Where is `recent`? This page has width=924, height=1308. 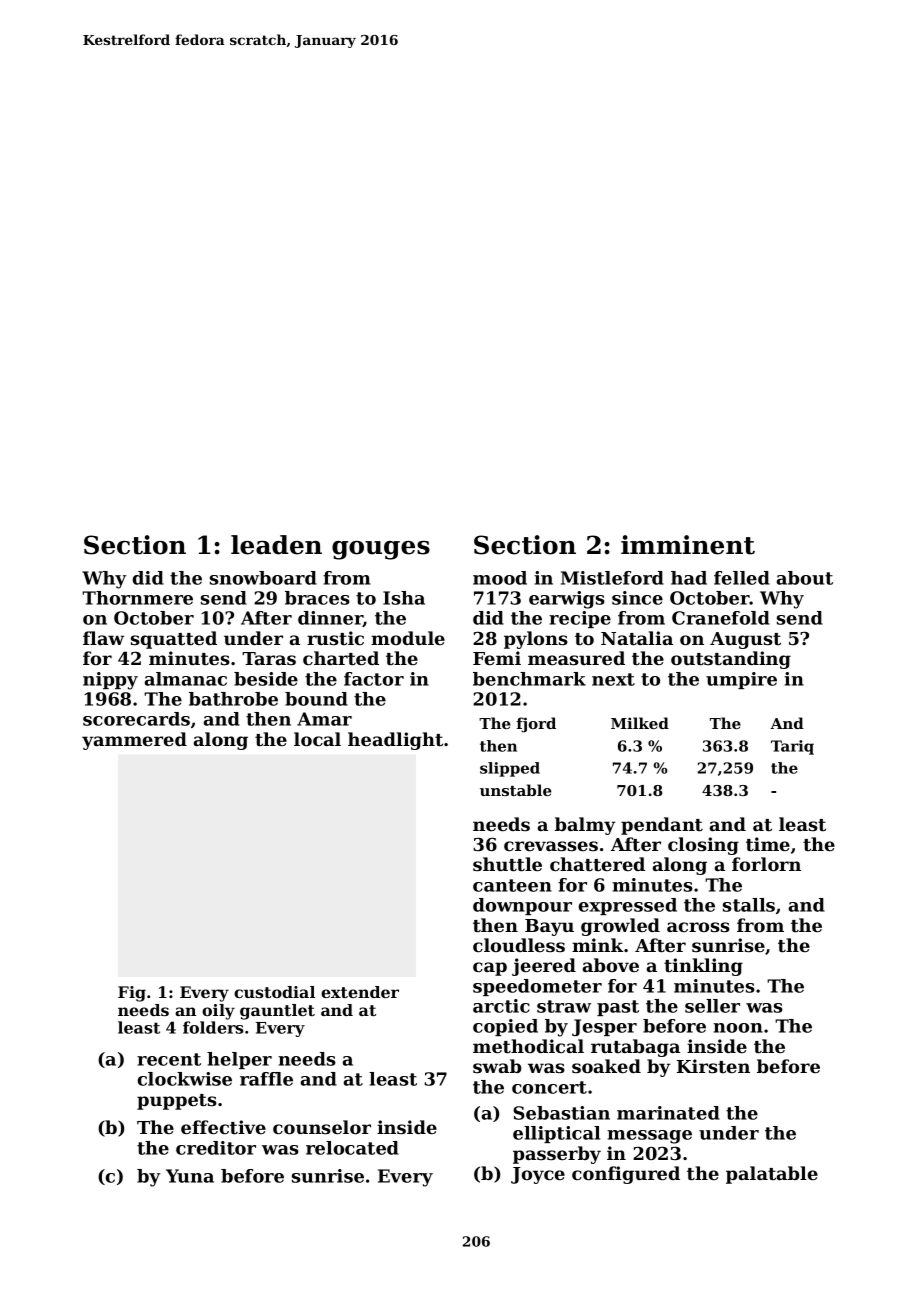 recent is located at coordinates (169, 1059).
